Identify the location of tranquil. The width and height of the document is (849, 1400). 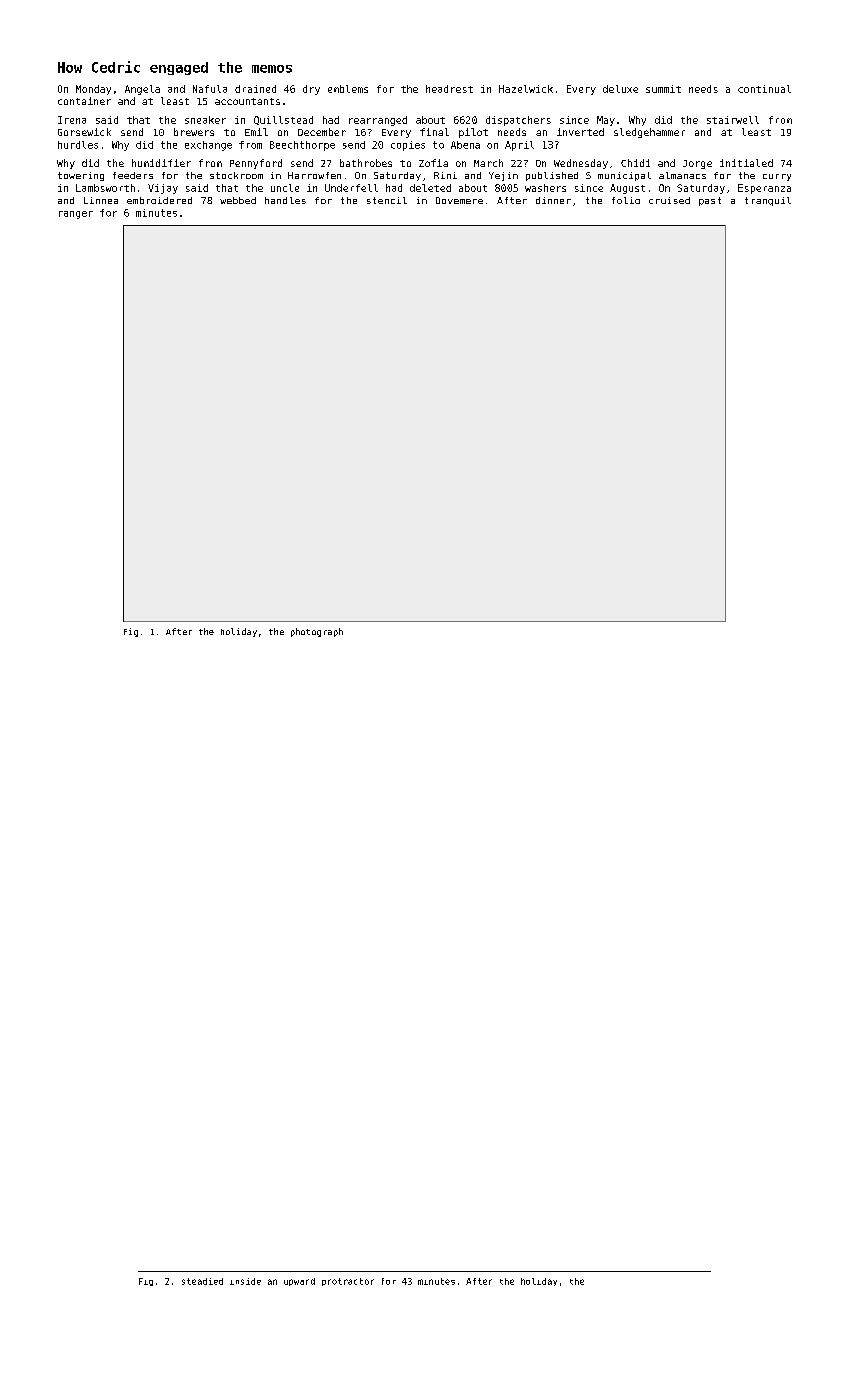
(768, 201).
